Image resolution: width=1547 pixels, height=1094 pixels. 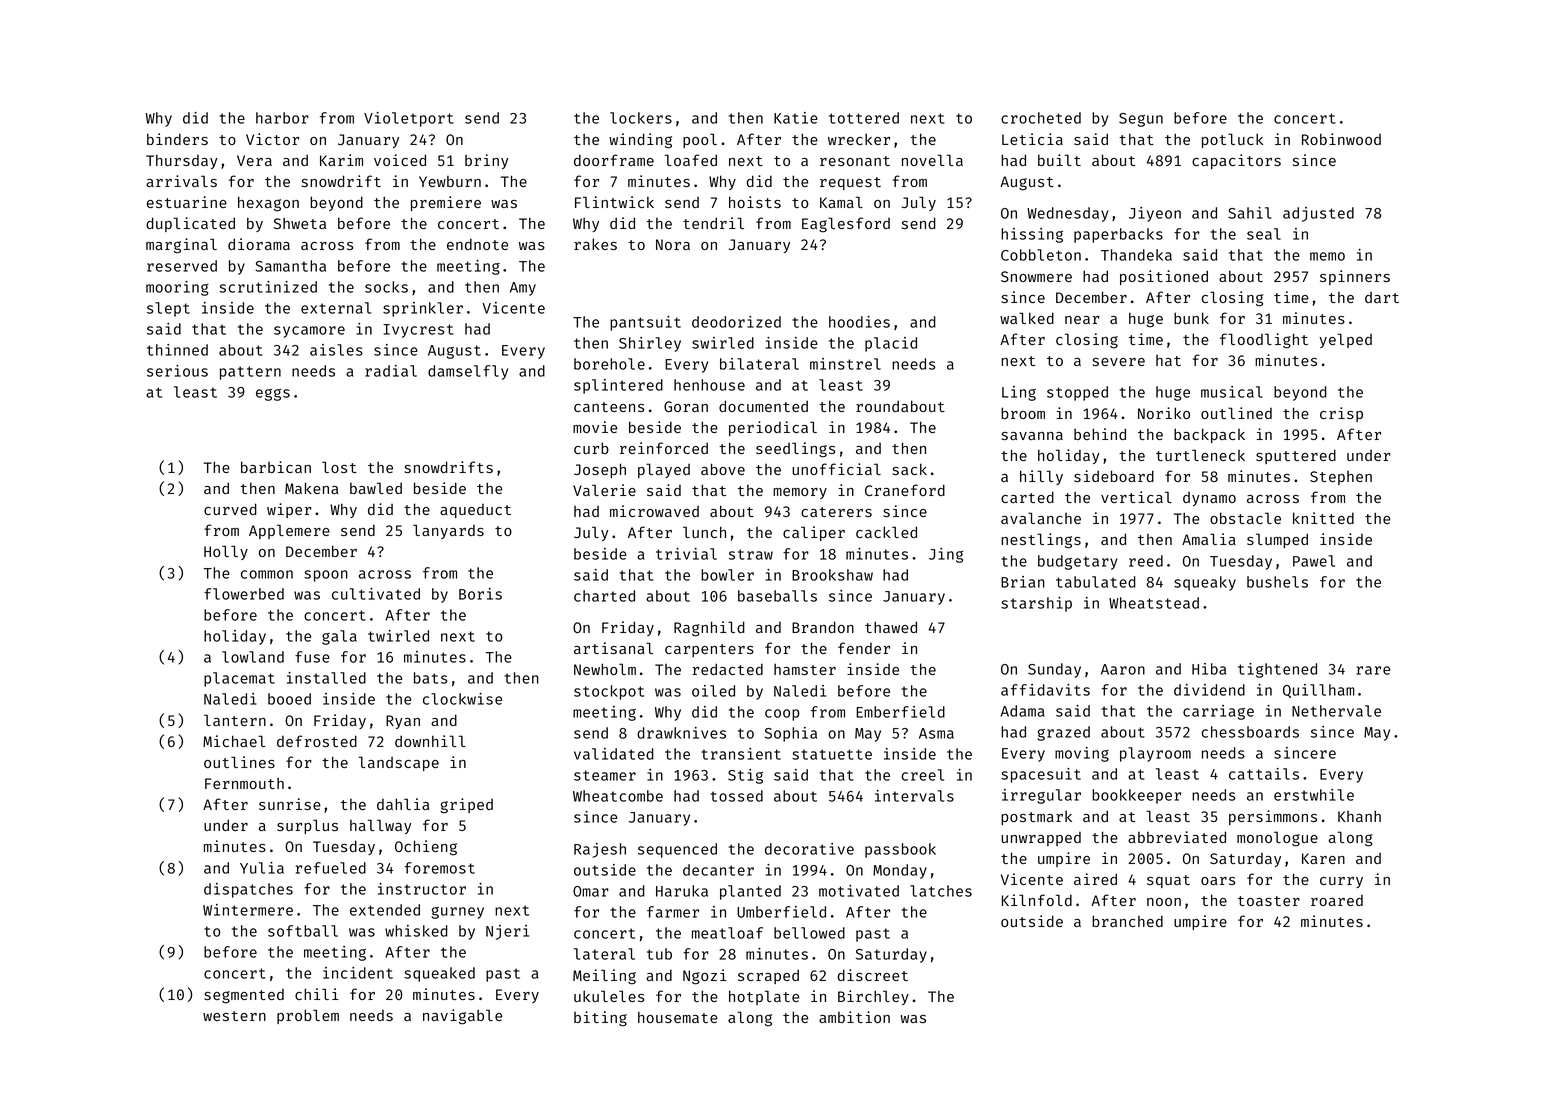 I want to click on barbican, so click(x=276, y=467).
